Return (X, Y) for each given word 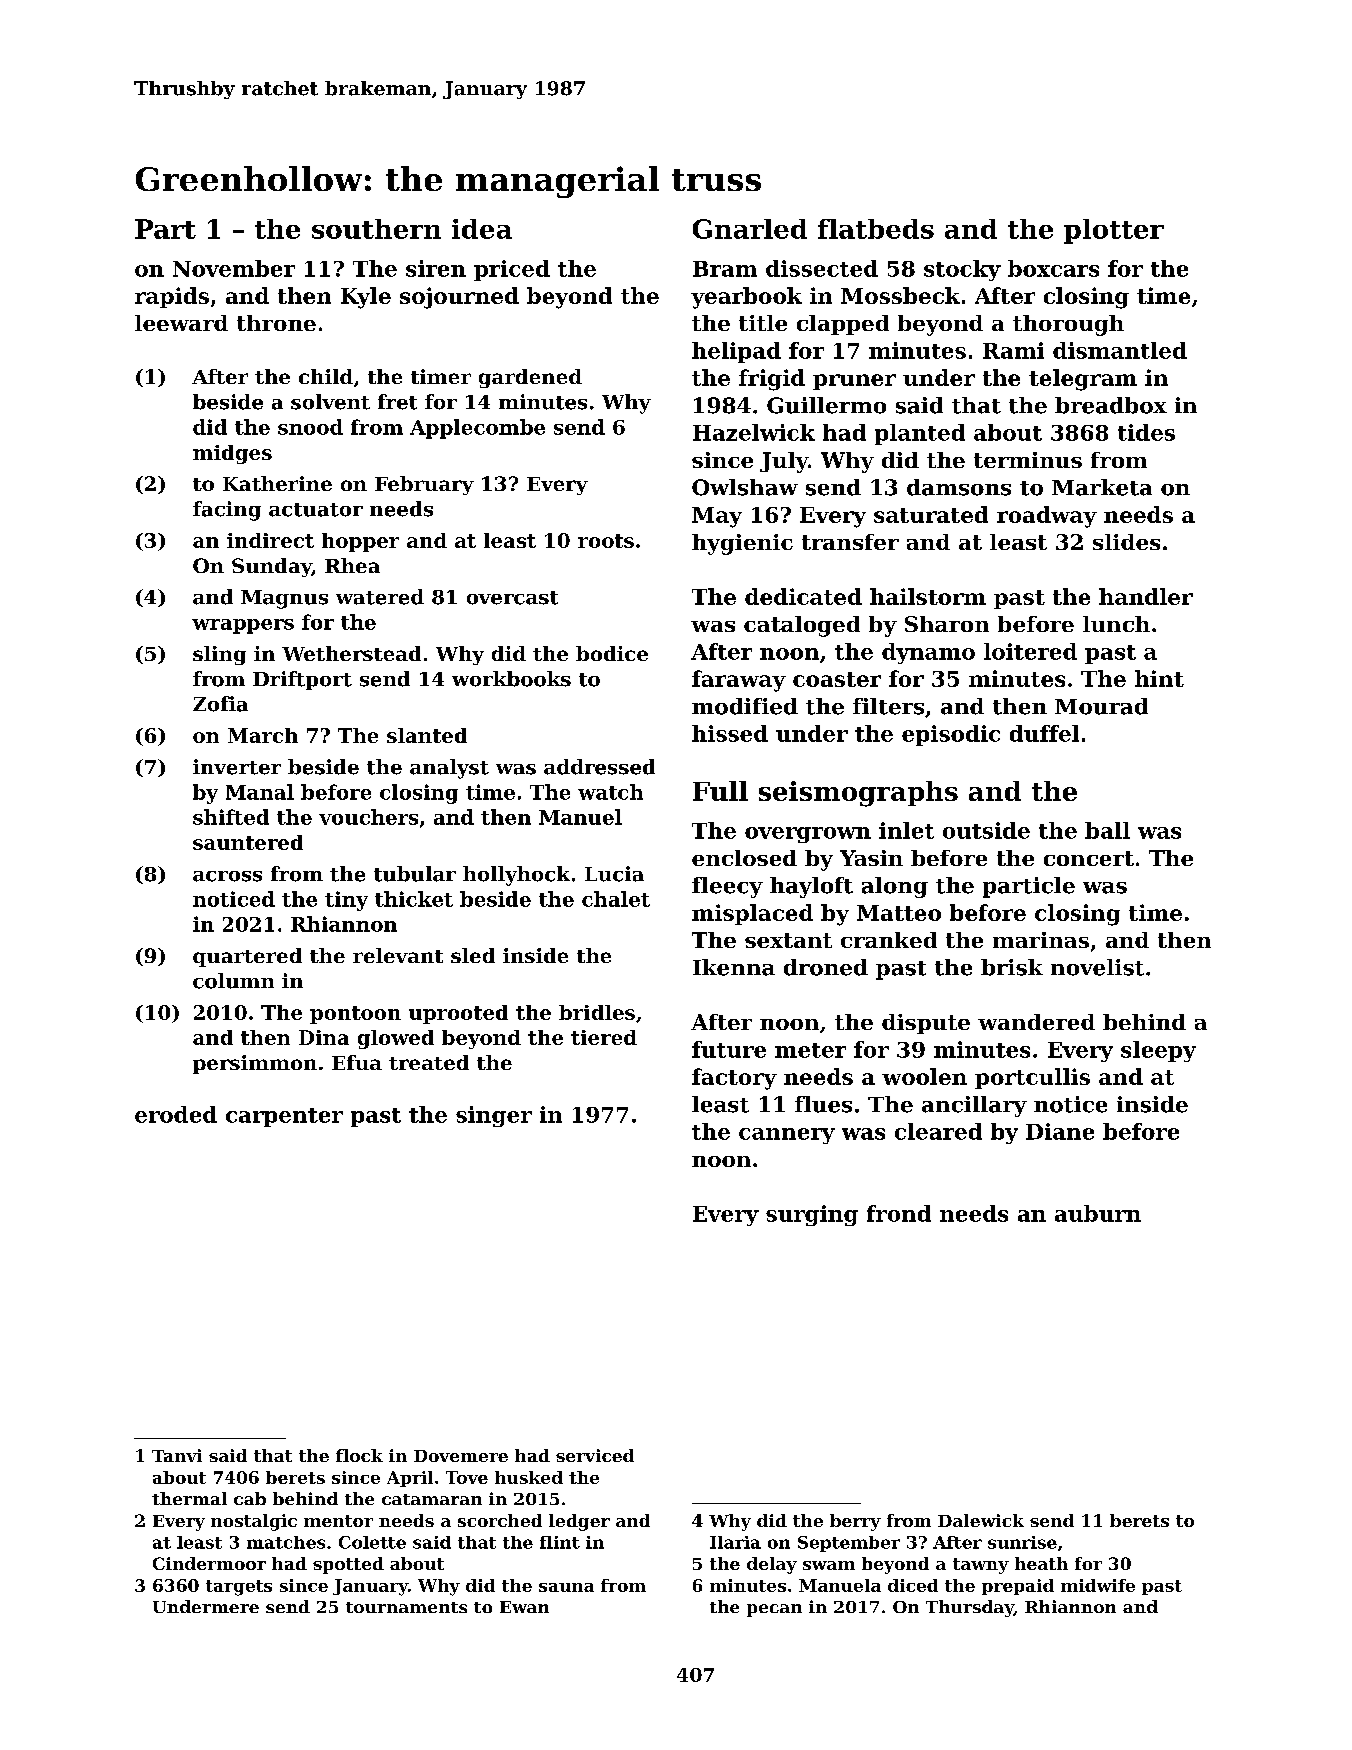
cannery (787, 1136)
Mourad (1101, 706)
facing (227, 511)
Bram (725, 269)
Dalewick (981, 1520)
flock (359, 1455)
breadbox (1111, 405)
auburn (1098, 1213)
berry (855, 1522)
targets (239, 1588)
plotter (1114, 231)
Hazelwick (754, 432)
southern (376, 229)
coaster (837, 679)
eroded (176, 1114)
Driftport (302, 680)
